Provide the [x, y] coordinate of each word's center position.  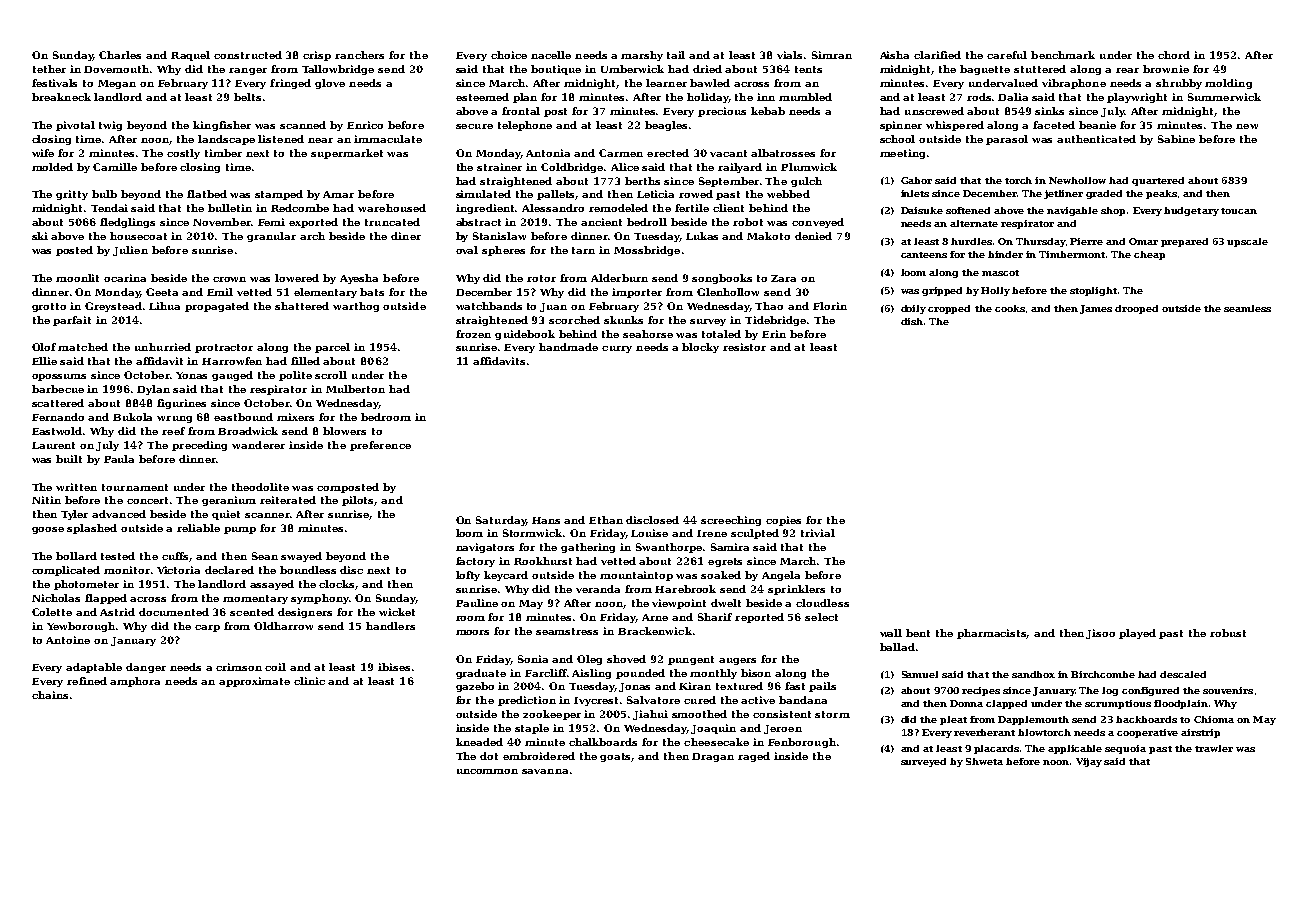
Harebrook [685, 589]
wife [43, 153]
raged [754, 757]
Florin [830, 306]
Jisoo [1100, 634]
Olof [44, 347]
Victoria [178, 570]
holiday [707, 98]
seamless [1247, 308]
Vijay [1089, 762]
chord [1174, 55]
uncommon [487, 771]
